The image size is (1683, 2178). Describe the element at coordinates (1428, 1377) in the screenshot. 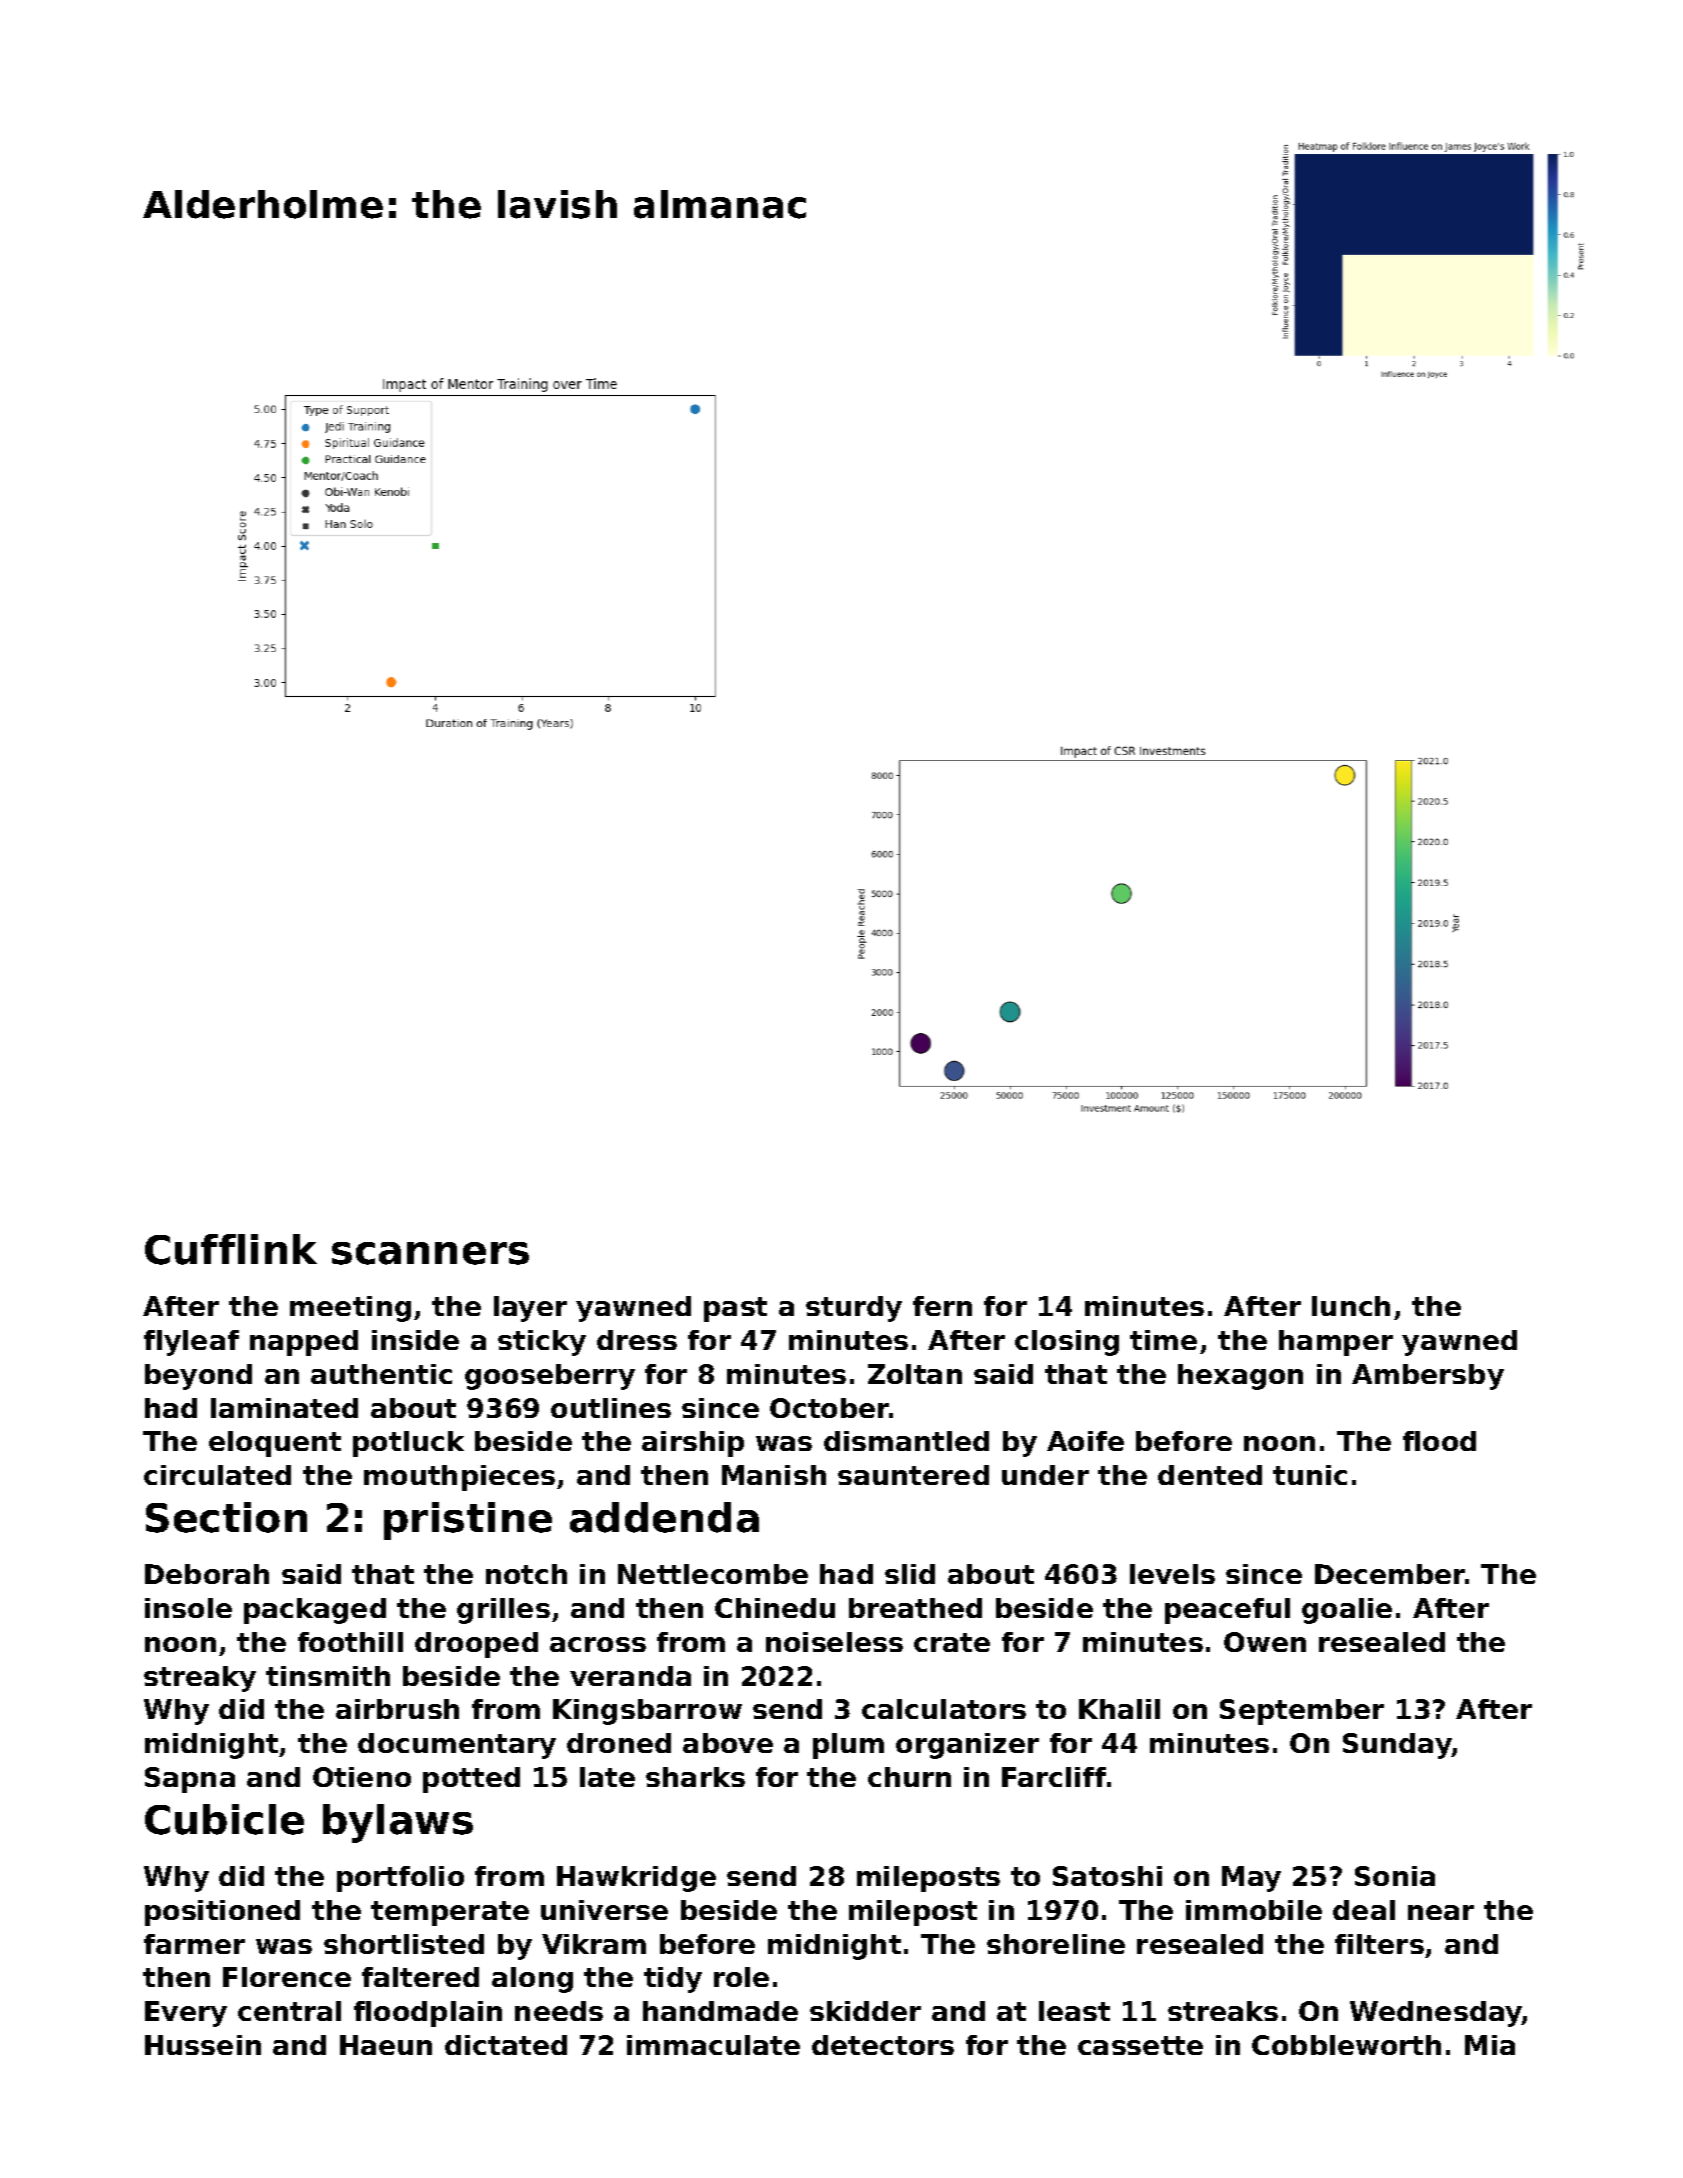

I see `Ambersby` at that location.
